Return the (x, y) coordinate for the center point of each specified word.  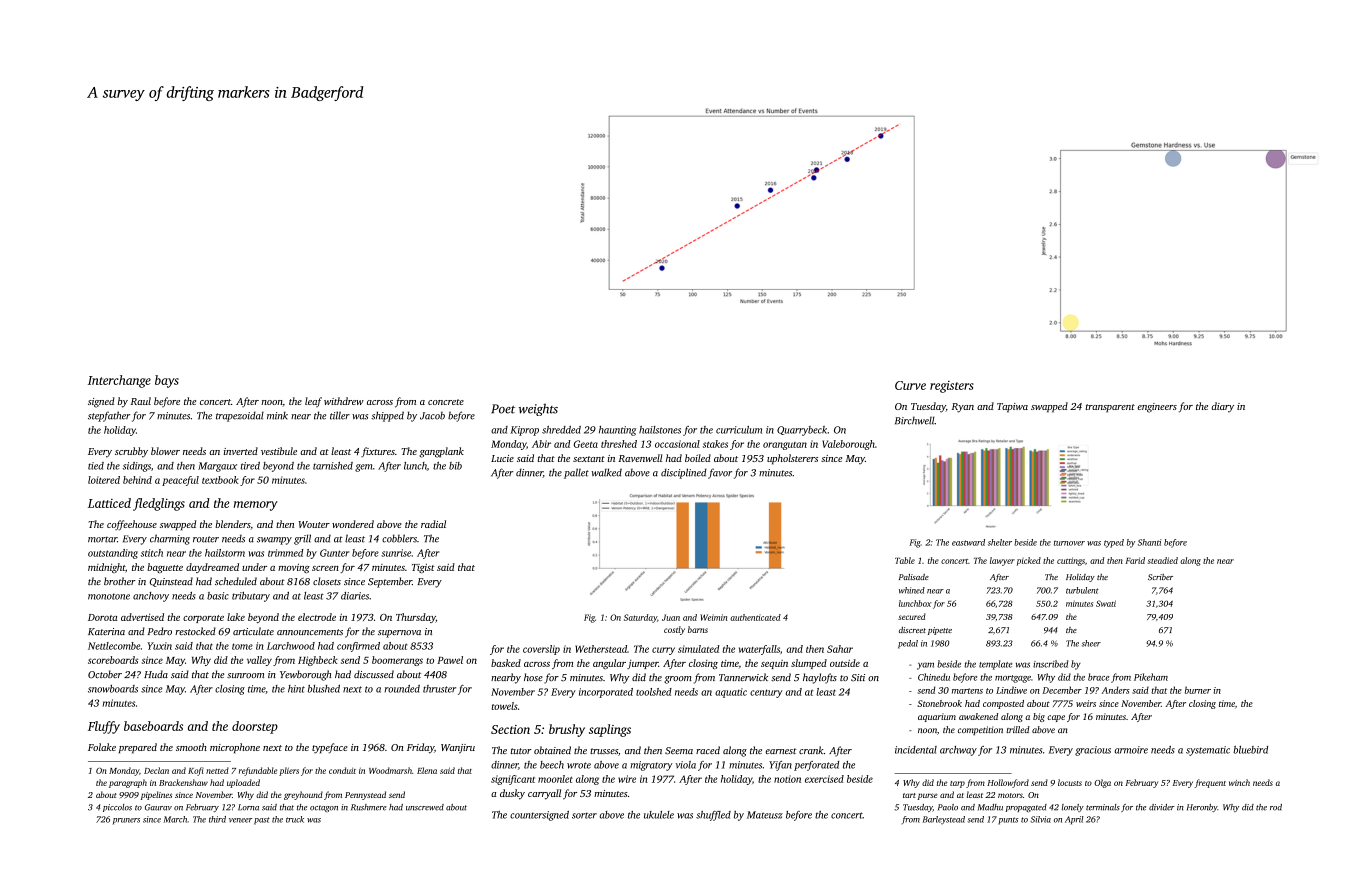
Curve (910, 385)
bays (167, 381)
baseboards (153, 726)
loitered (104, 480)
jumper (642, 664)
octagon (324, 808)
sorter (584, 815)
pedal (908, 644)
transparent (1110, 408)
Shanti (1149, 542)
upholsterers (792, 459)
